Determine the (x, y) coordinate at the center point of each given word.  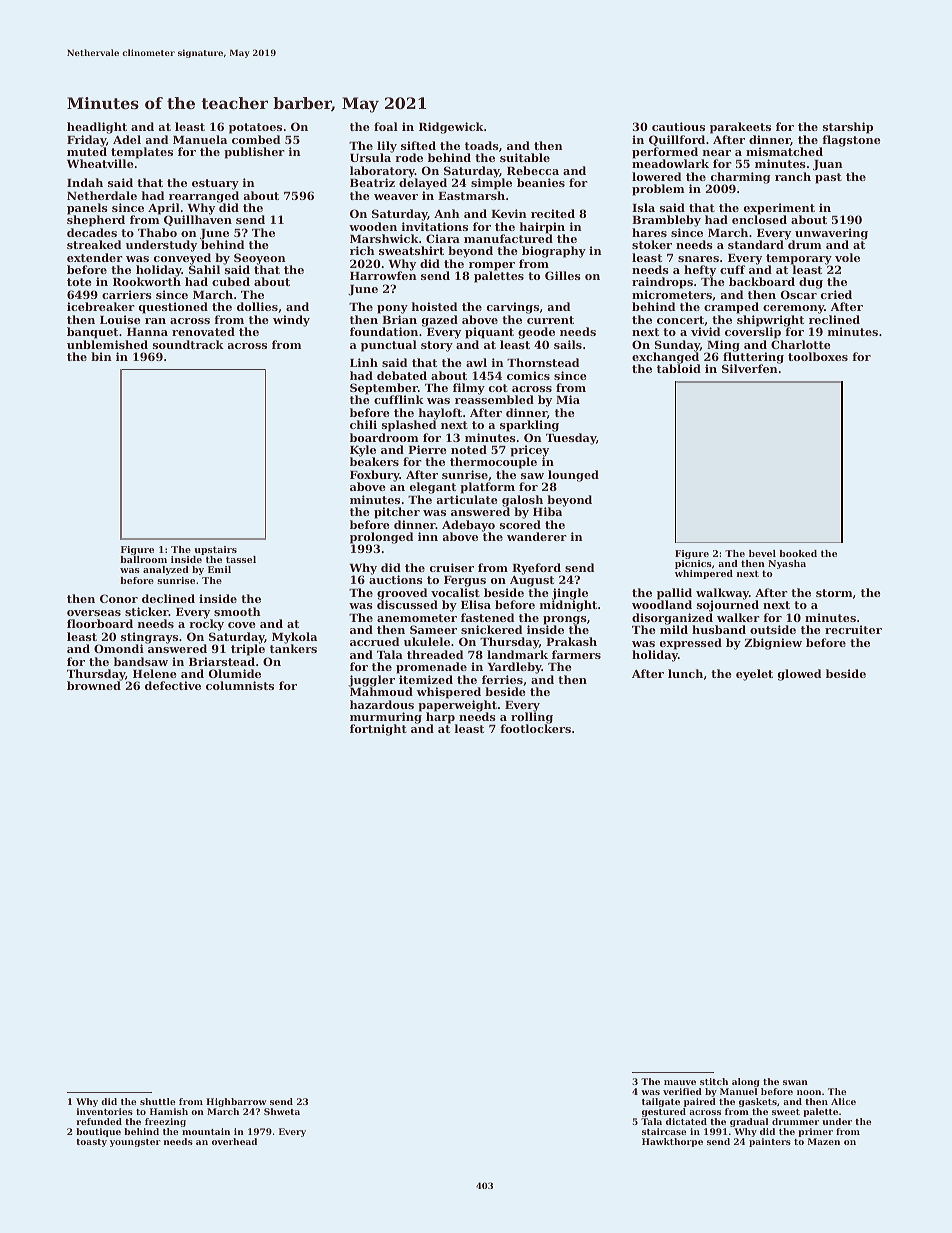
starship (848, 128)
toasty (91, 1143)
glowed (800, 675)
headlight (97, 128)
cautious (678, 126)
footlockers (535, 729)
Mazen (824, 1141)
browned (94, 686)
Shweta (282, 1111)
